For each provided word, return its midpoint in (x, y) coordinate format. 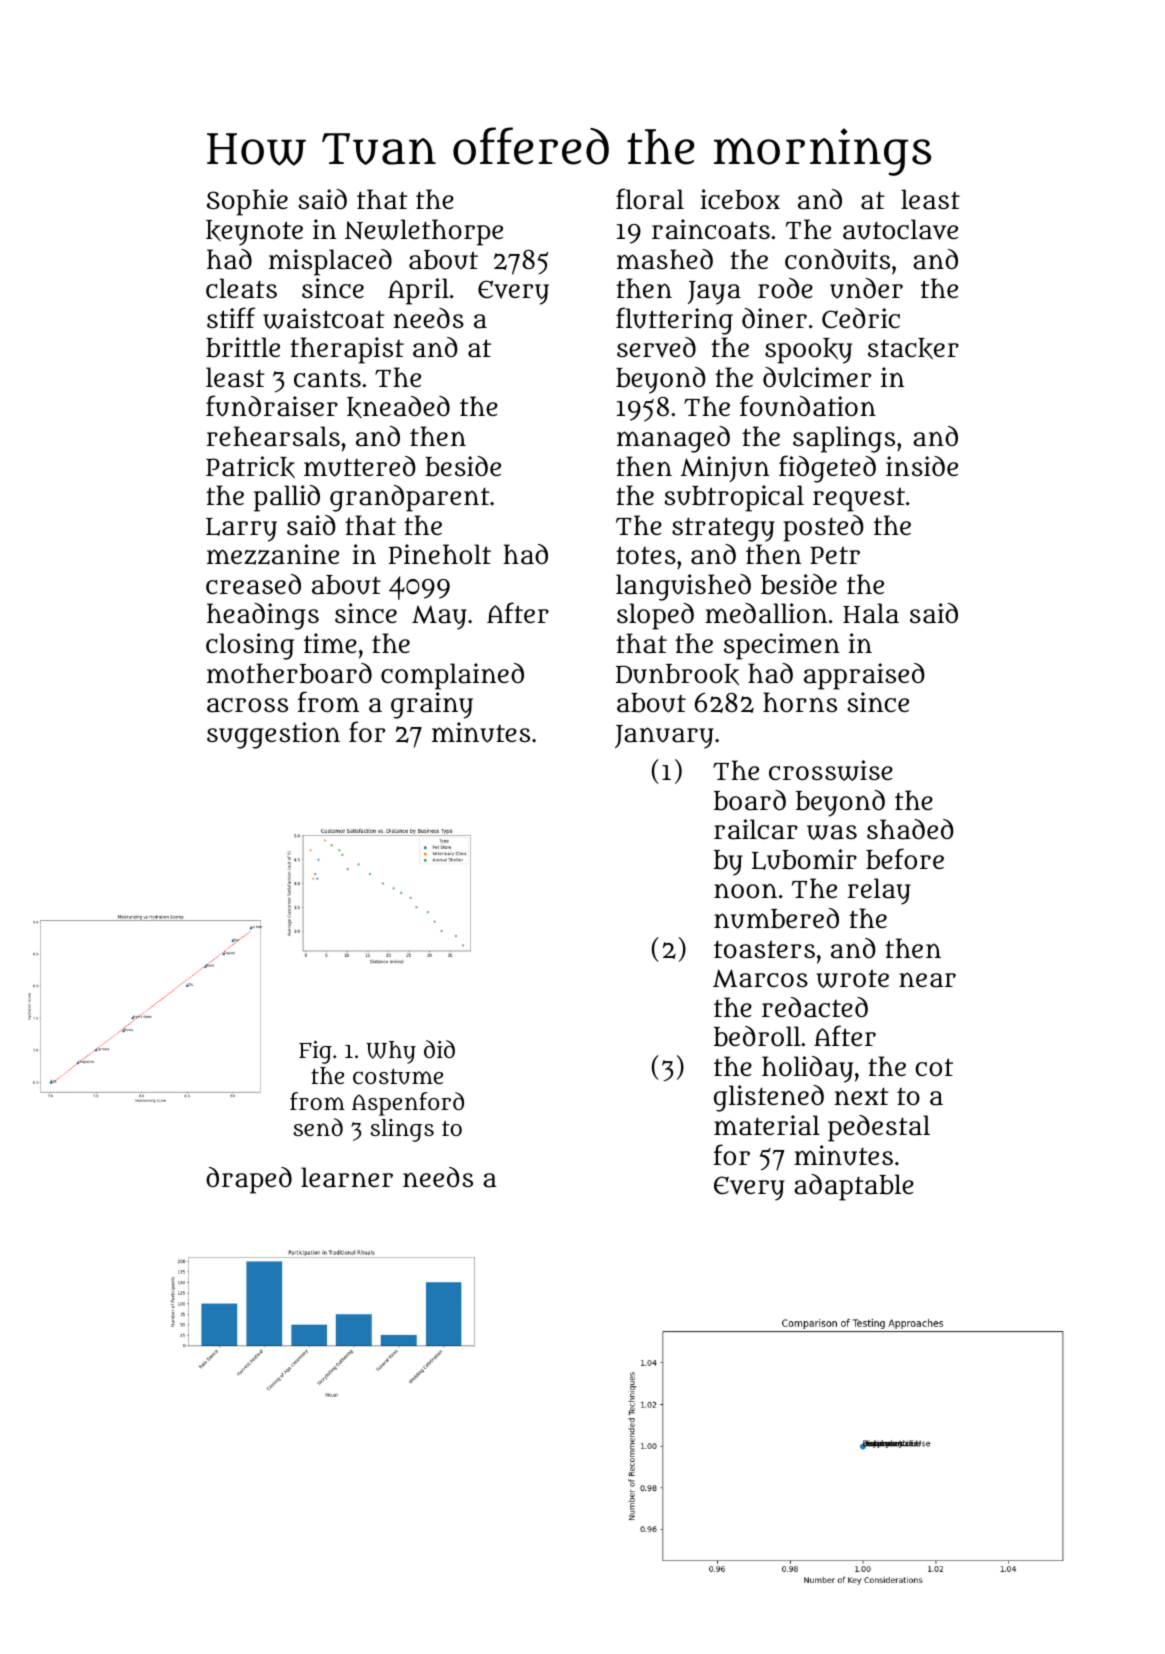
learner (347, 1177)
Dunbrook (677, 674)
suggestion (273, 735)
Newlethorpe (424, 232)
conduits (837, 259)
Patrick (250, 467)
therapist (347, 350)
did (439, 1049)
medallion (766, 613)
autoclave (900, 229)
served (656, 347)
